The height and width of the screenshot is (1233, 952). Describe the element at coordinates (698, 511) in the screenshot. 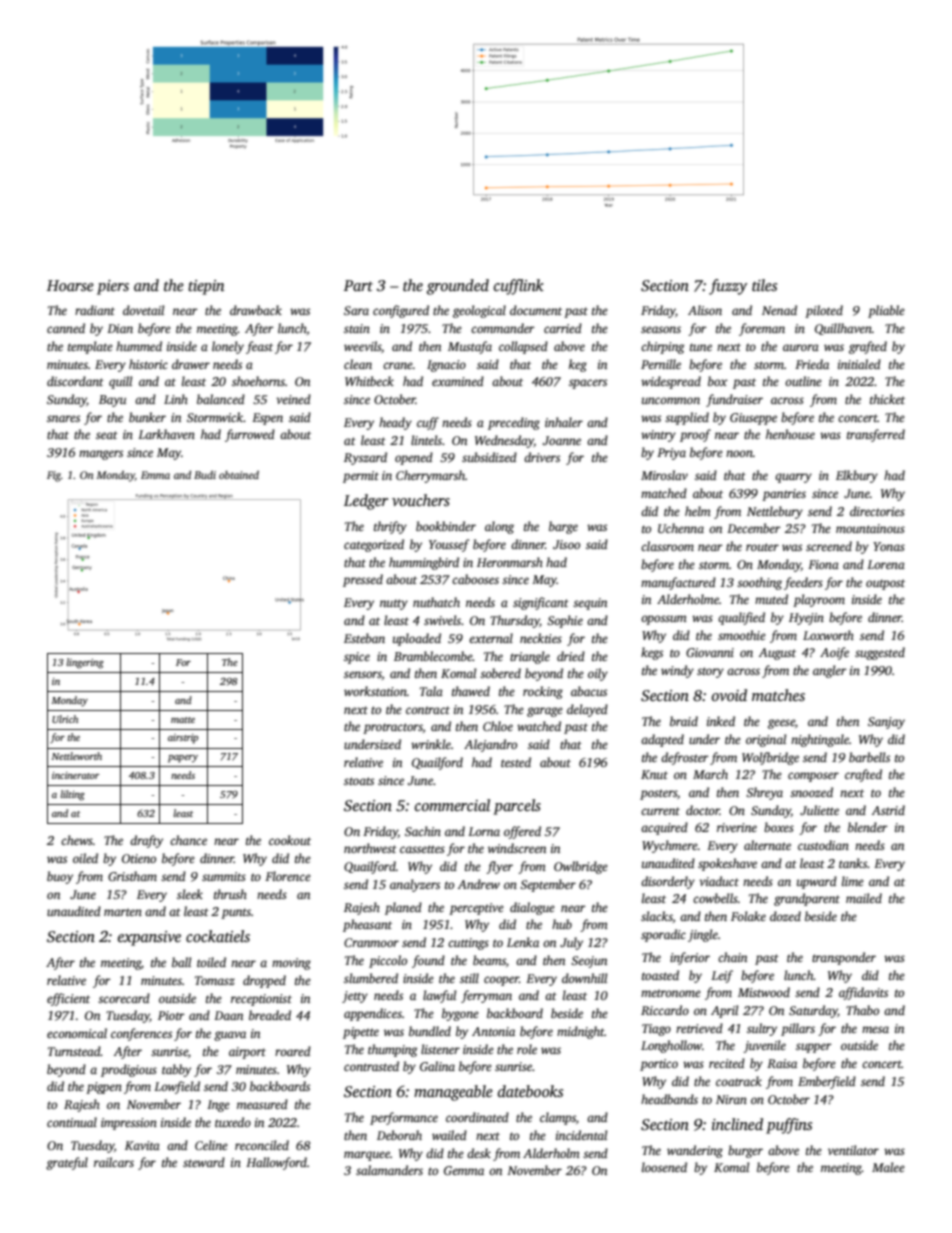

I see `helm` at that location.
